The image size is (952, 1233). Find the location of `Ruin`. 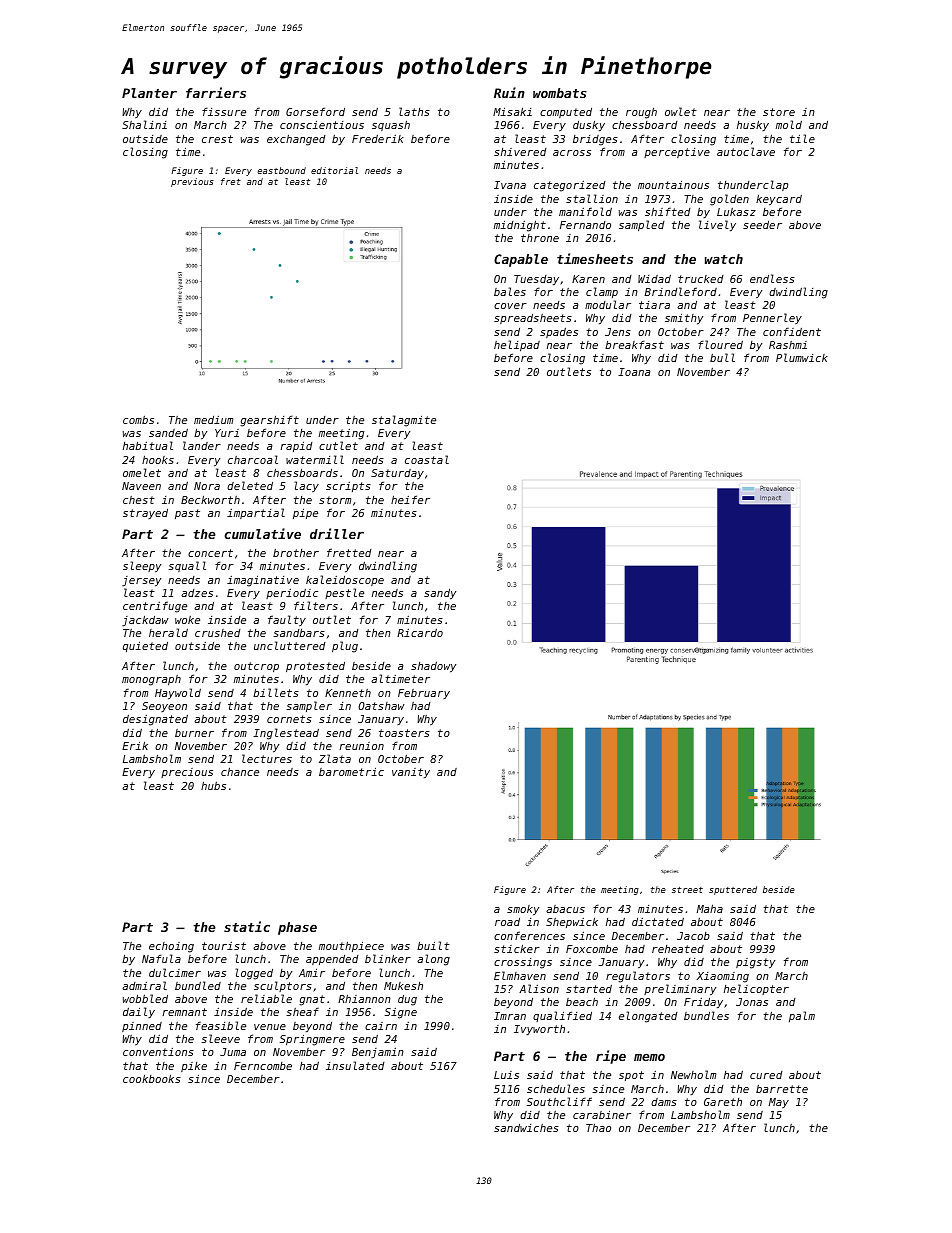

Ruin is located at coordinates (509, 92).
